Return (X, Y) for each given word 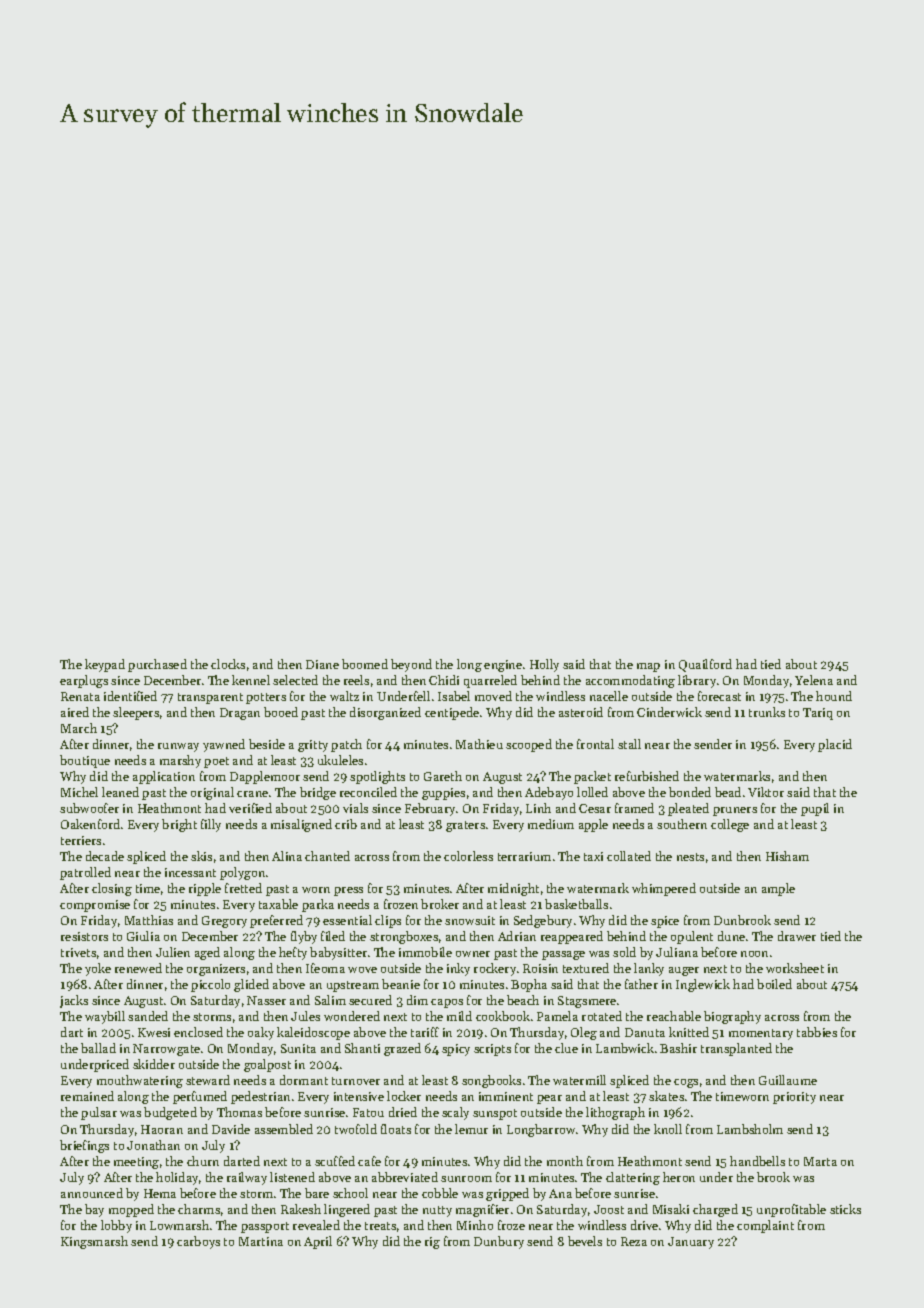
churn (203, 1161)
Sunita (298, 1048)
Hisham (787, 856)
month (565, 1161)
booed (281, 712)
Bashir (678, 1048)
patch (346, 745)
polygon (242, 873)
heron (679, 1177)
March (79, 728)
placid (835, 745)
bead (728, 792)
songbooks (491, 1081)
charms (199, 1209)
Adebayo (549, 793)
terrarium (524, 856)
